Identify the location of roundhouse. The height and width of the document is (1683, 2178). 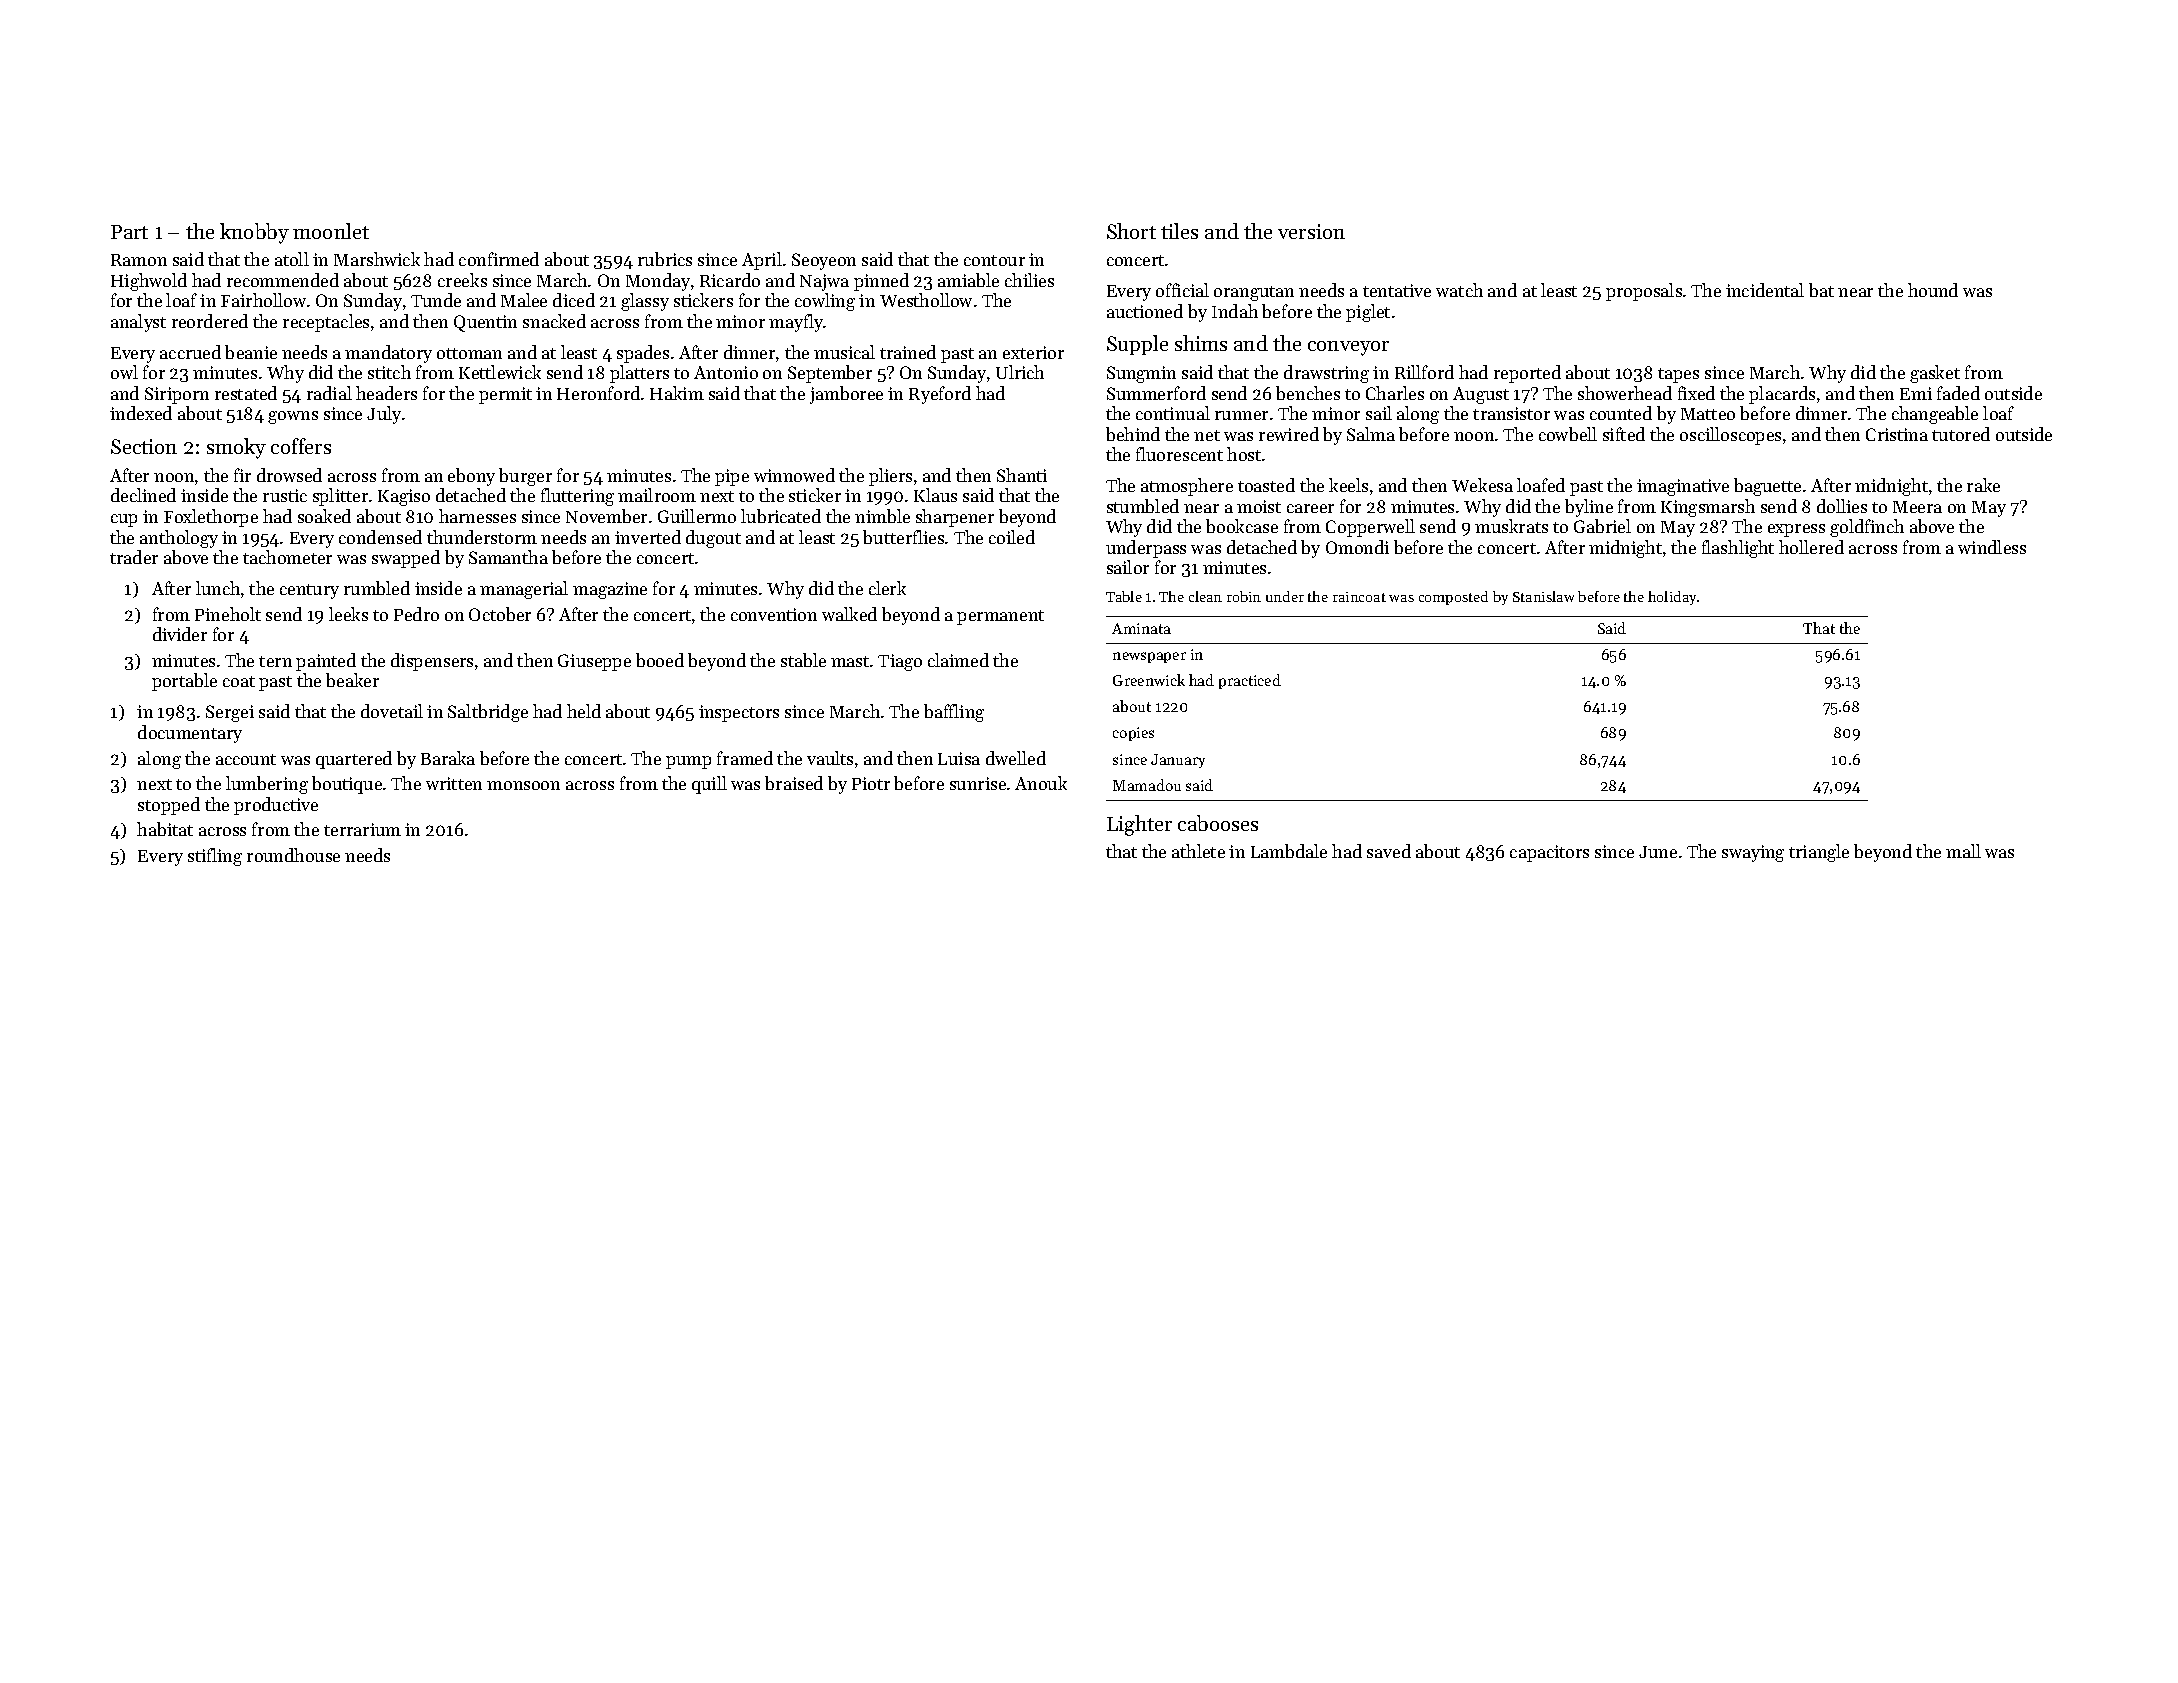
(293, 855).
